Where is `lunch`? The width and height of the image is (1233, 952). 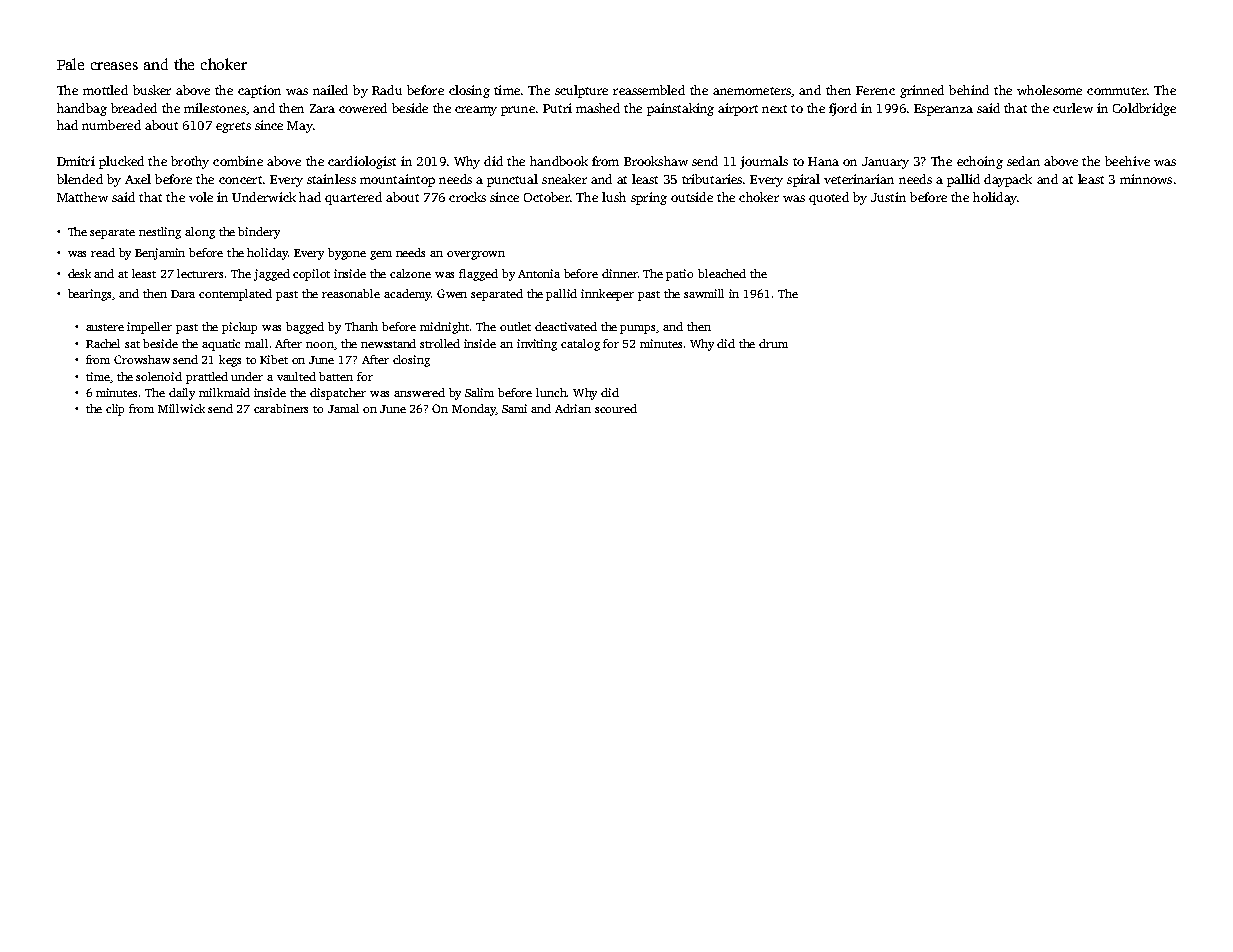 lunch is located at coordinates (551, 392).
